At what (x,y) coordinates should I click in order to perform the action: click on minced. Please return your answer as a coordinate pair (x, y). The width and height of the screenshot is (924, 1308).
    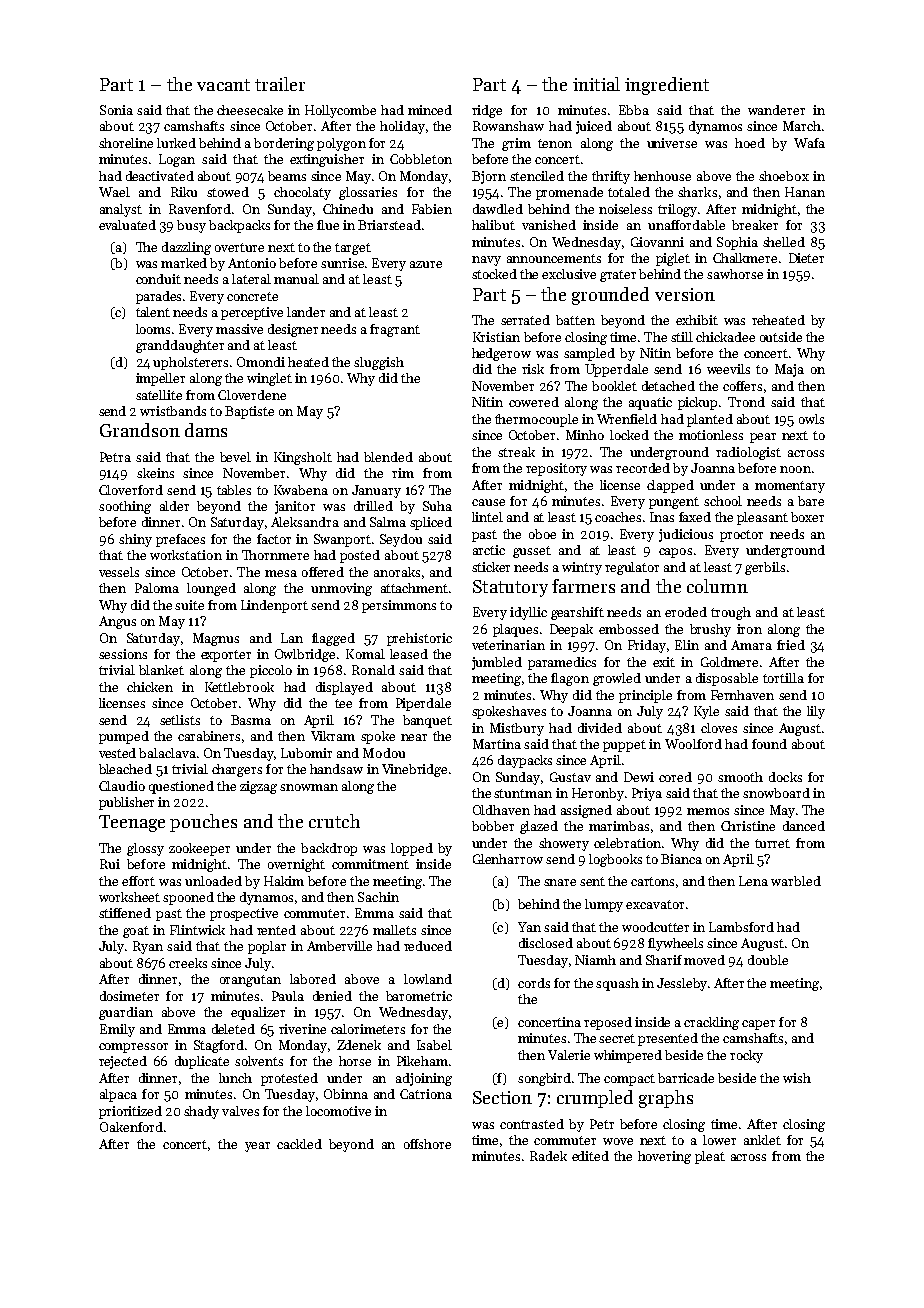
    Looking at the image, I should click on (430, 110).
